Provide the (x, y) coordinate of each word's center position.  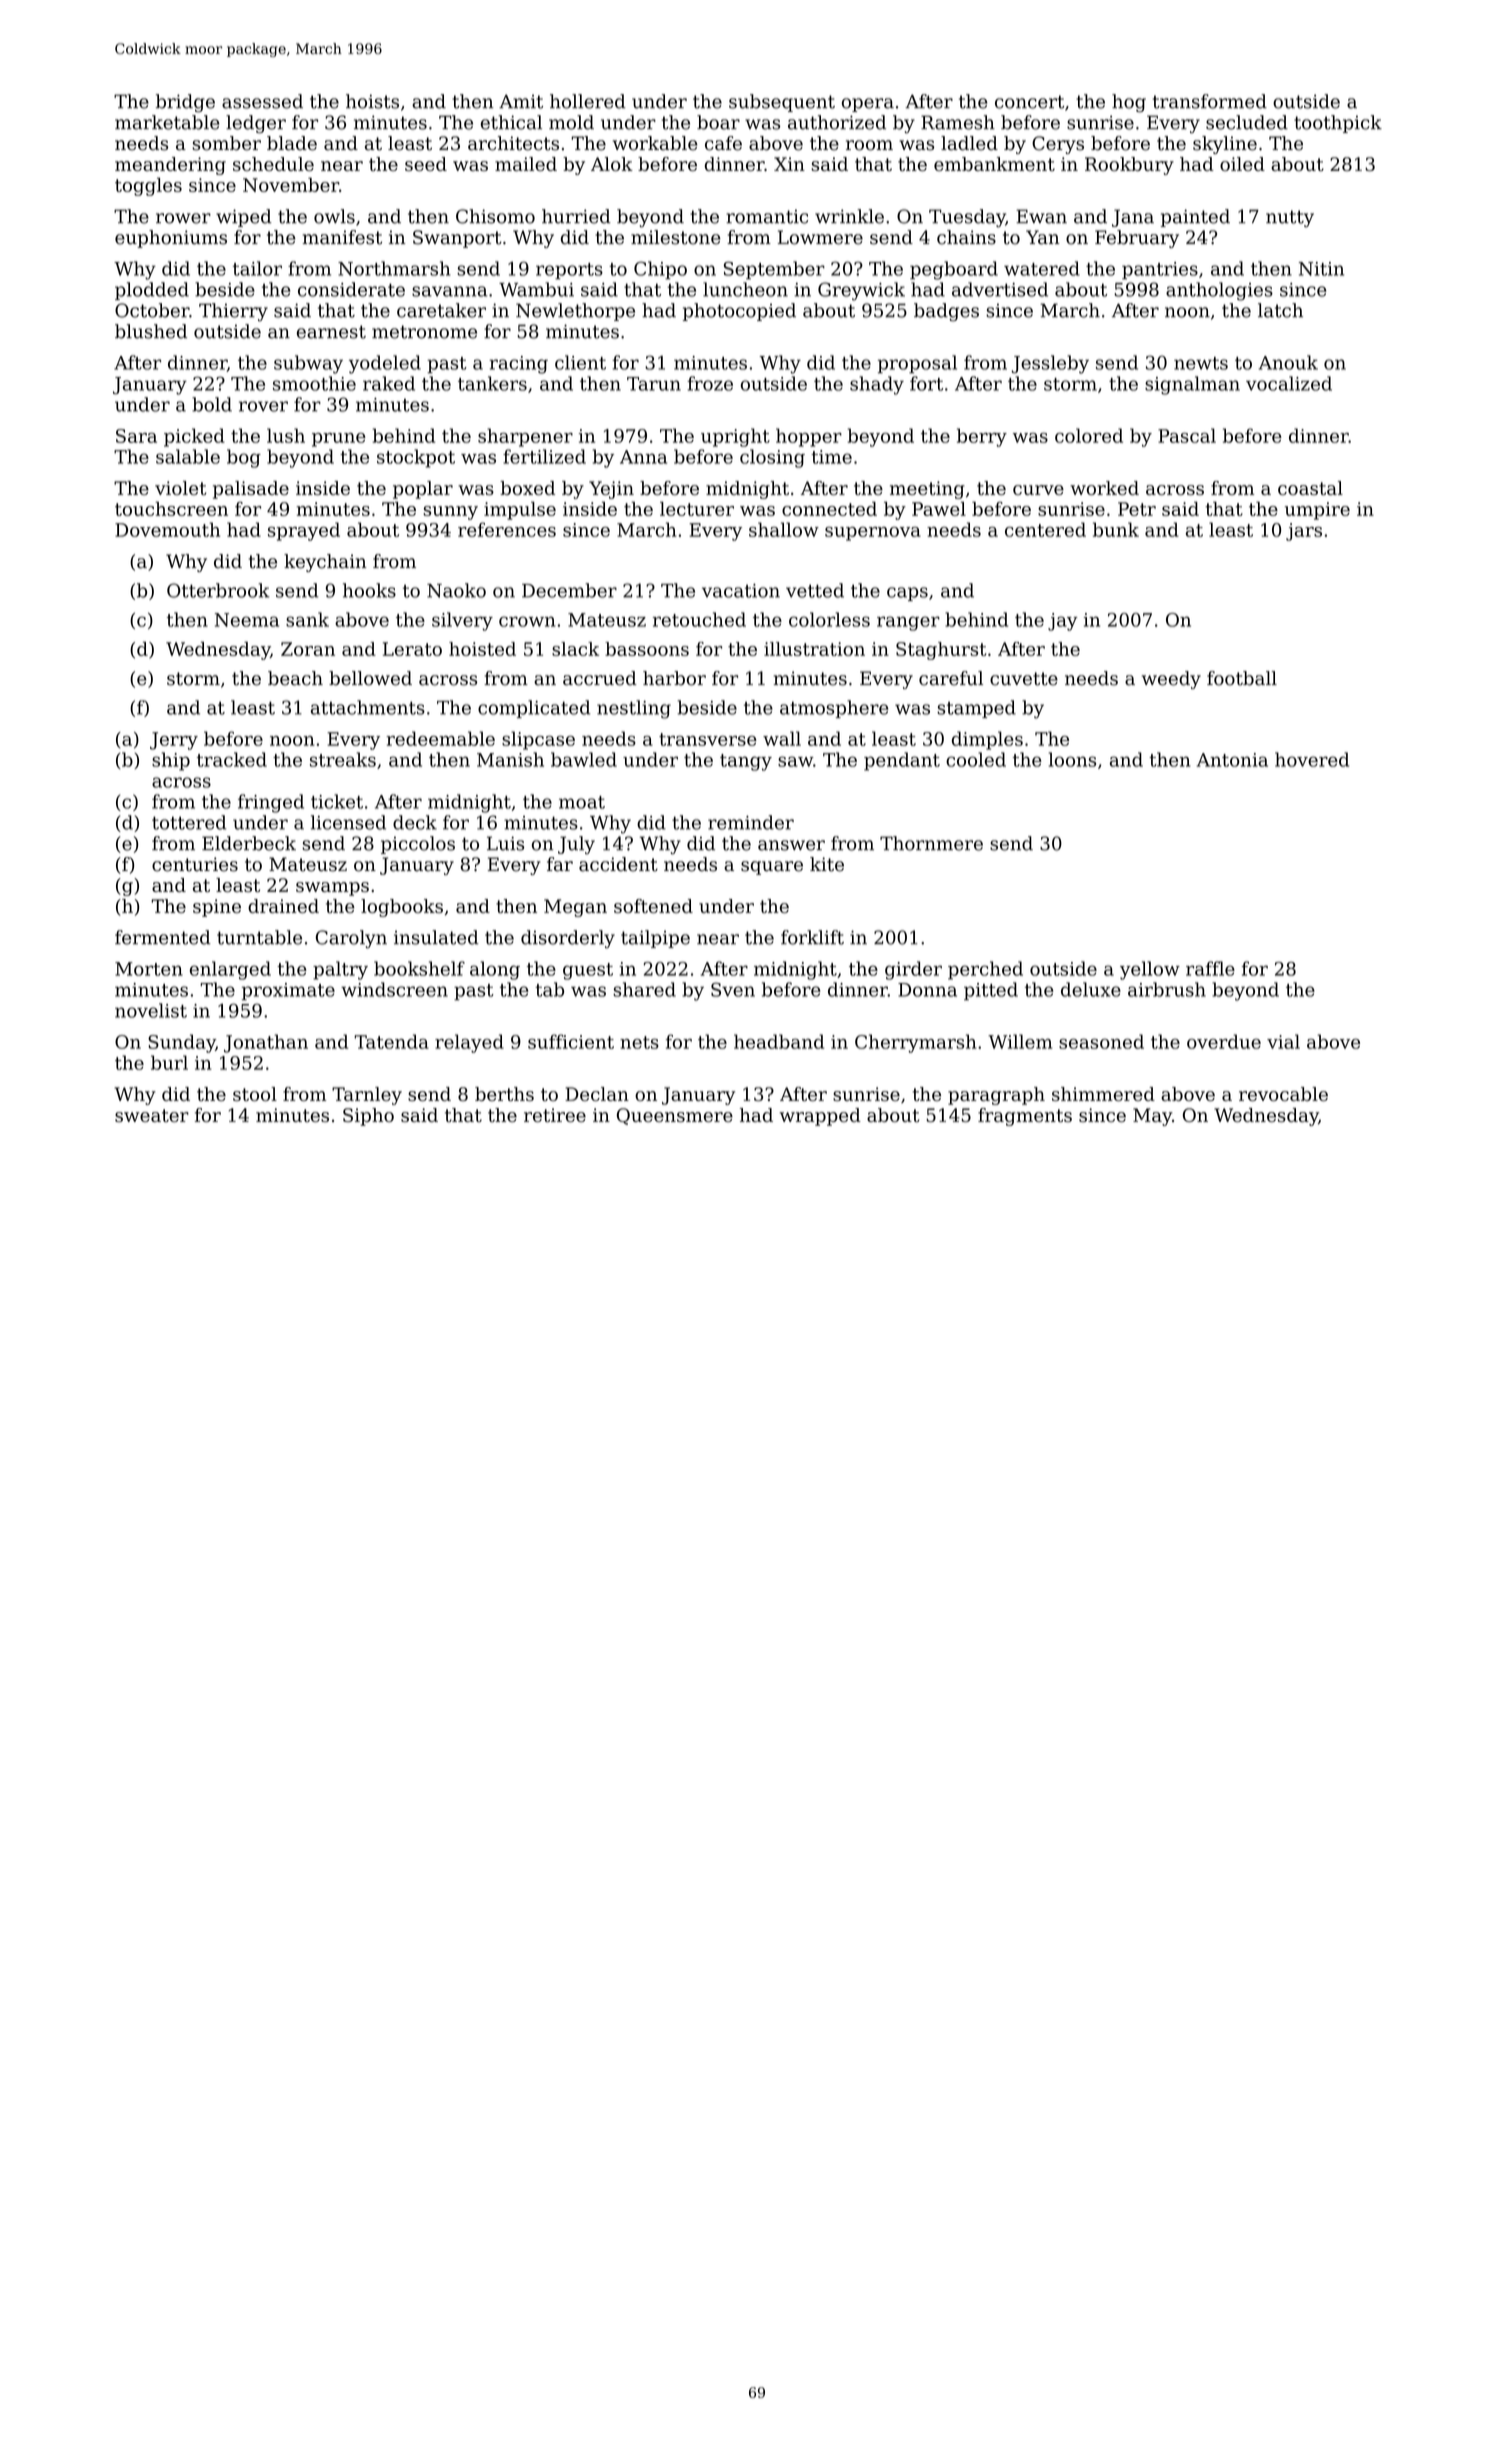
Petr (1137, 509)
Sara (136, 436)
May (1152, 1117)
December (569, 590)
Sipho (368, 1117)
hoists (372, 101)
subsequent (782, 103)
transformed (1210, 101)
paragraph (996, 1096)
